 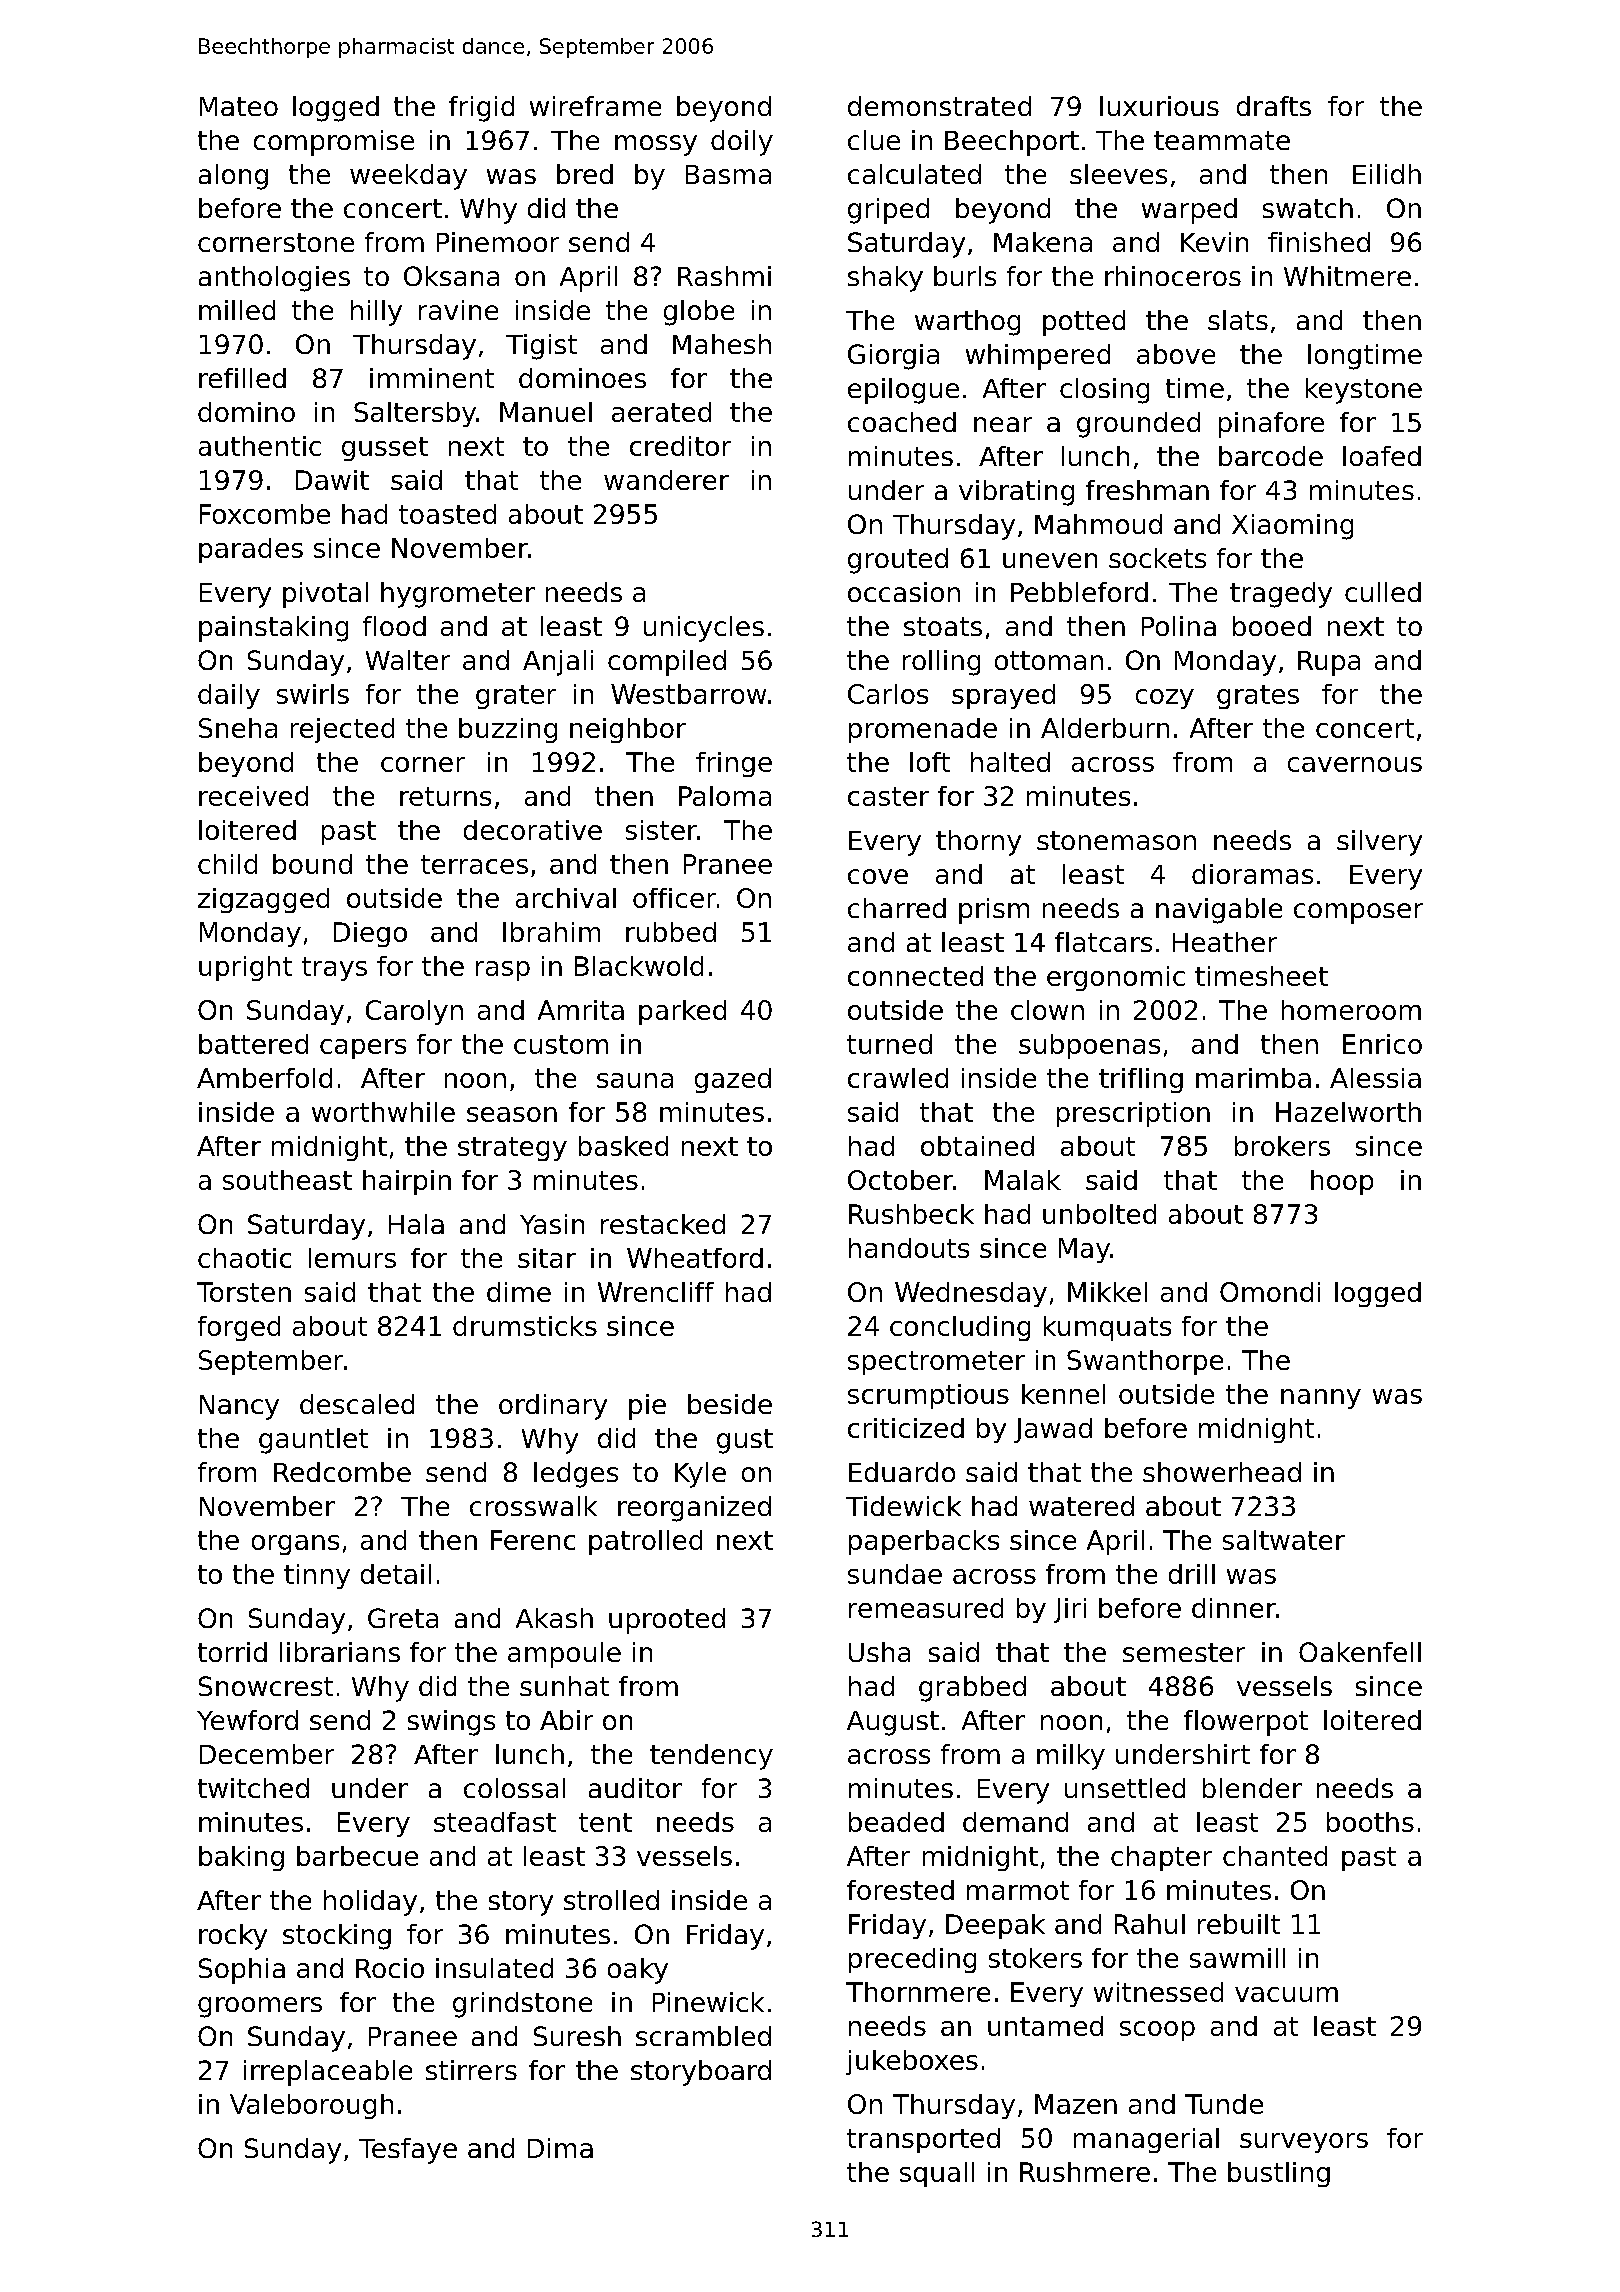 I want to click on rejected, so click(x=342, y=730).
